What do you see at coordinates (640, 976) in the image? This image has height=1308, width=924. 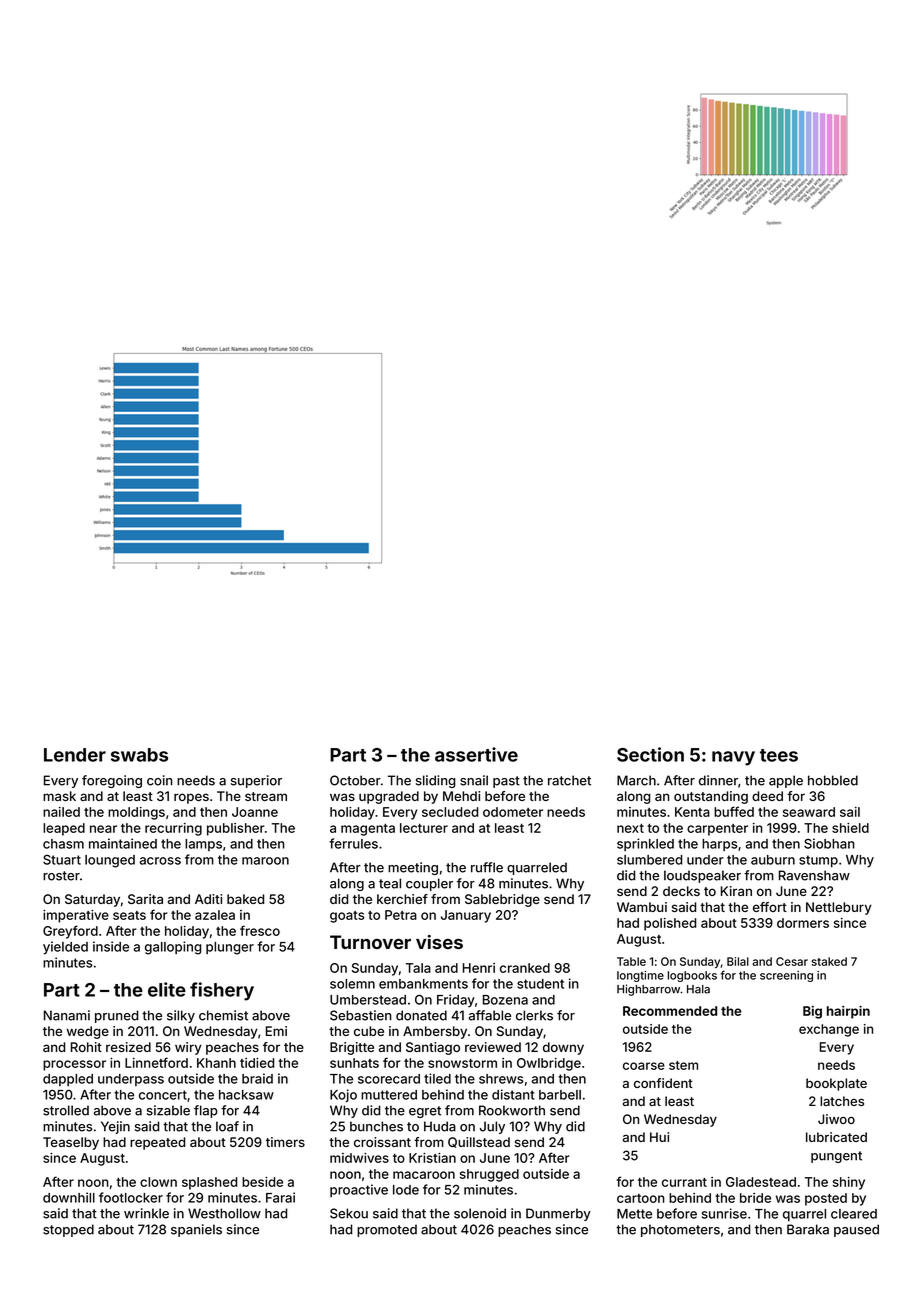 I see `longtime` at bounding box center [640, 976].
